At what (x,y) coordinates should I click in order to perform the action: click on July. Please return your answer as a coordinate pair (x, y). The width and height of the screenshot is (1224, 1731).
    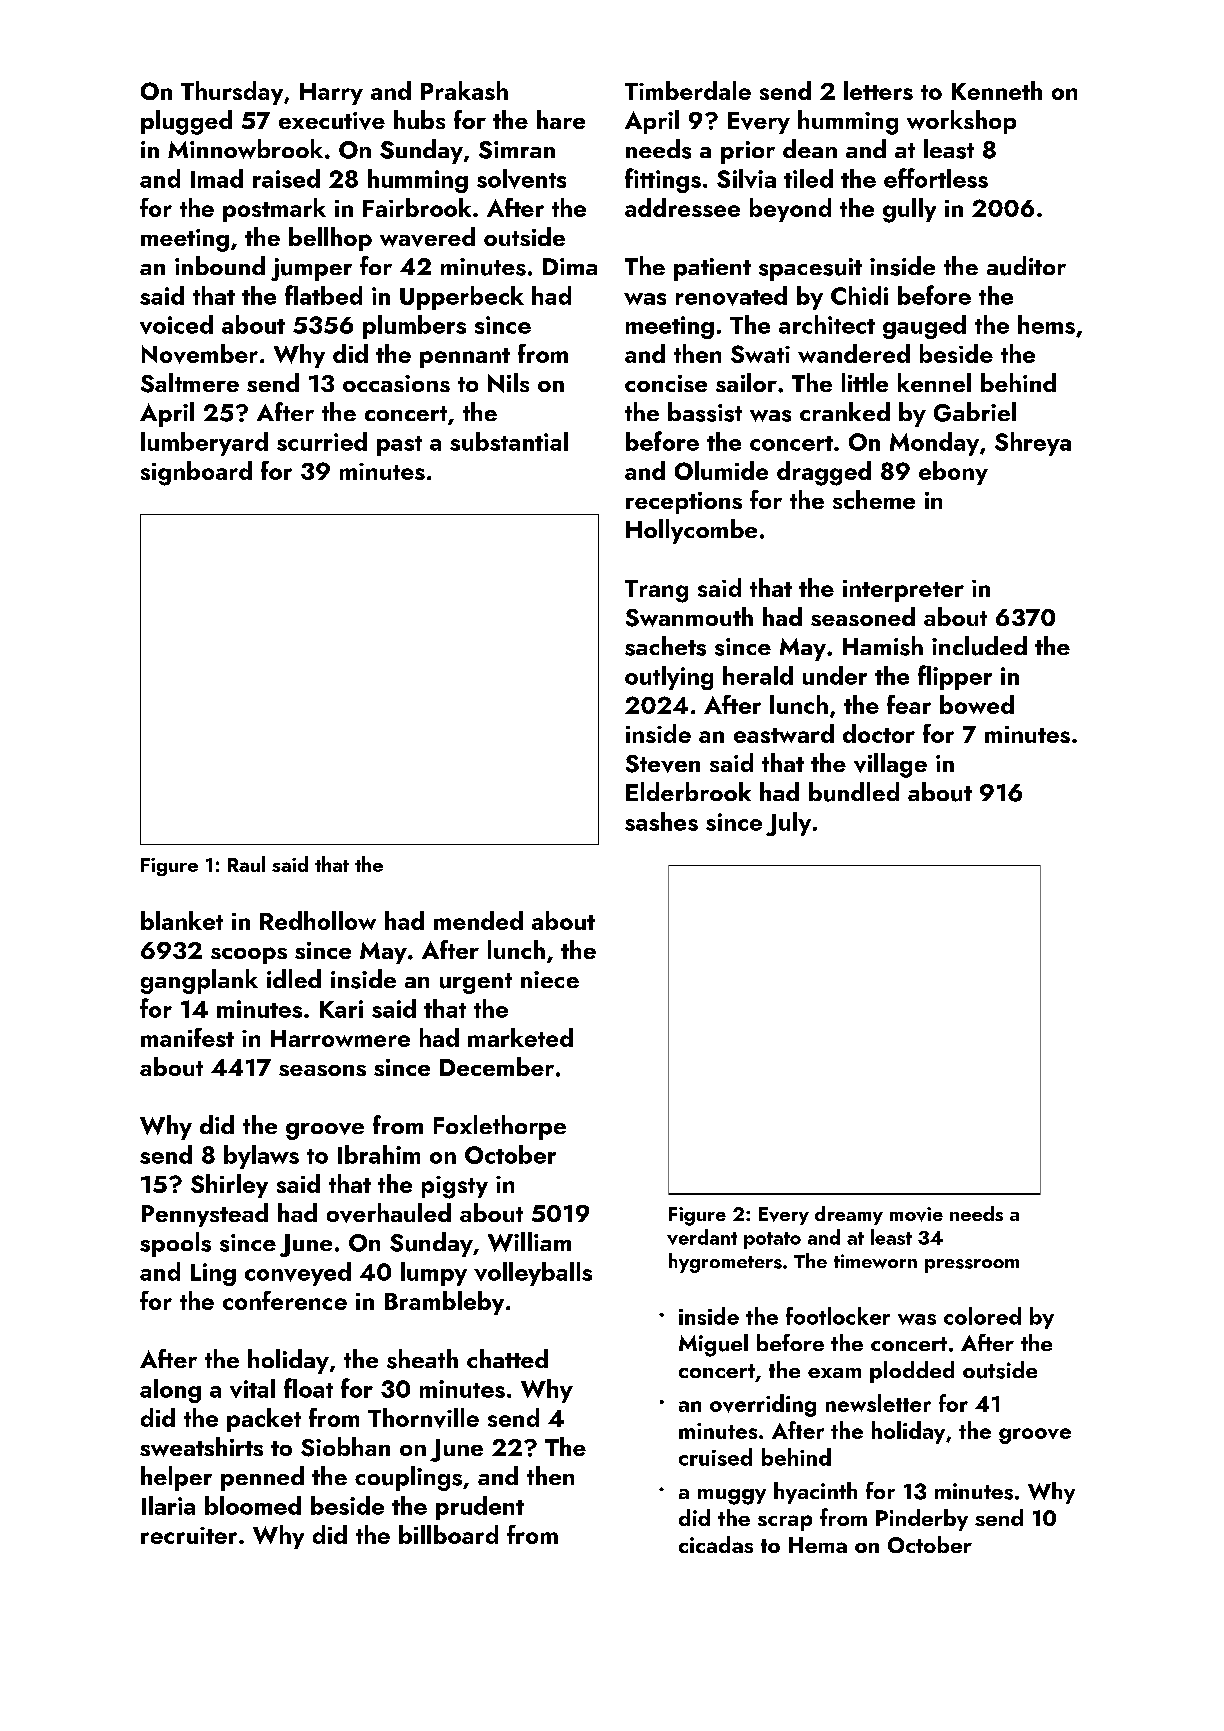
    Looking at the image, I should click on (788, 824).
